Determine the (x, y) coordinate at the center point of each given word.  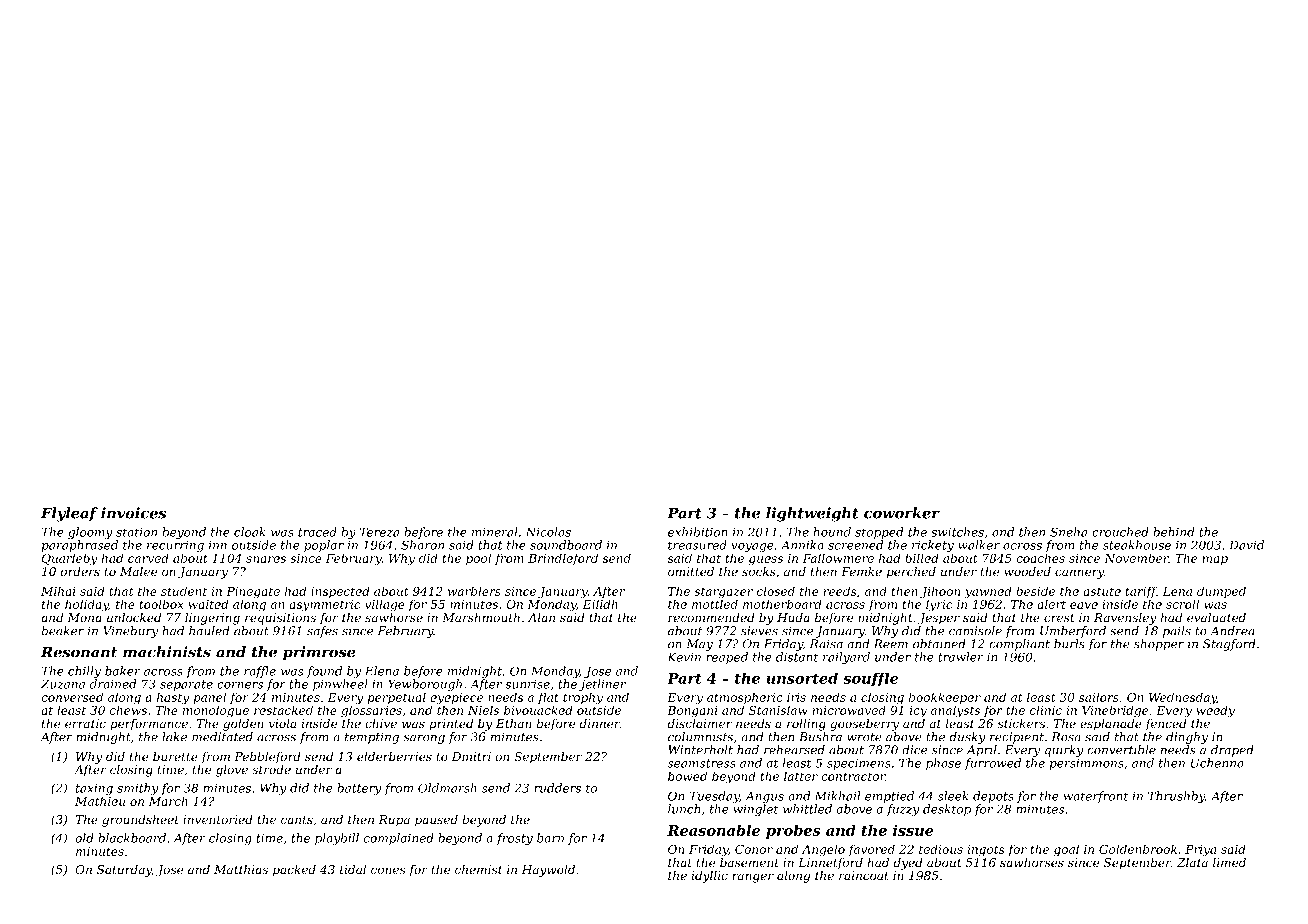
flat (548, 698)
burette (175, 756)
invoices (133, 513)
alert (1051, 604)
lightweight (812, 514)
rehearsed (794, 750)
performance (149, 725)
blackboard (132, 838)
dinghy (1187, 738)
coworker (902, 513)
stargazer (723, 593)
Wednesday (1183, 698)
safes (322, 632)
